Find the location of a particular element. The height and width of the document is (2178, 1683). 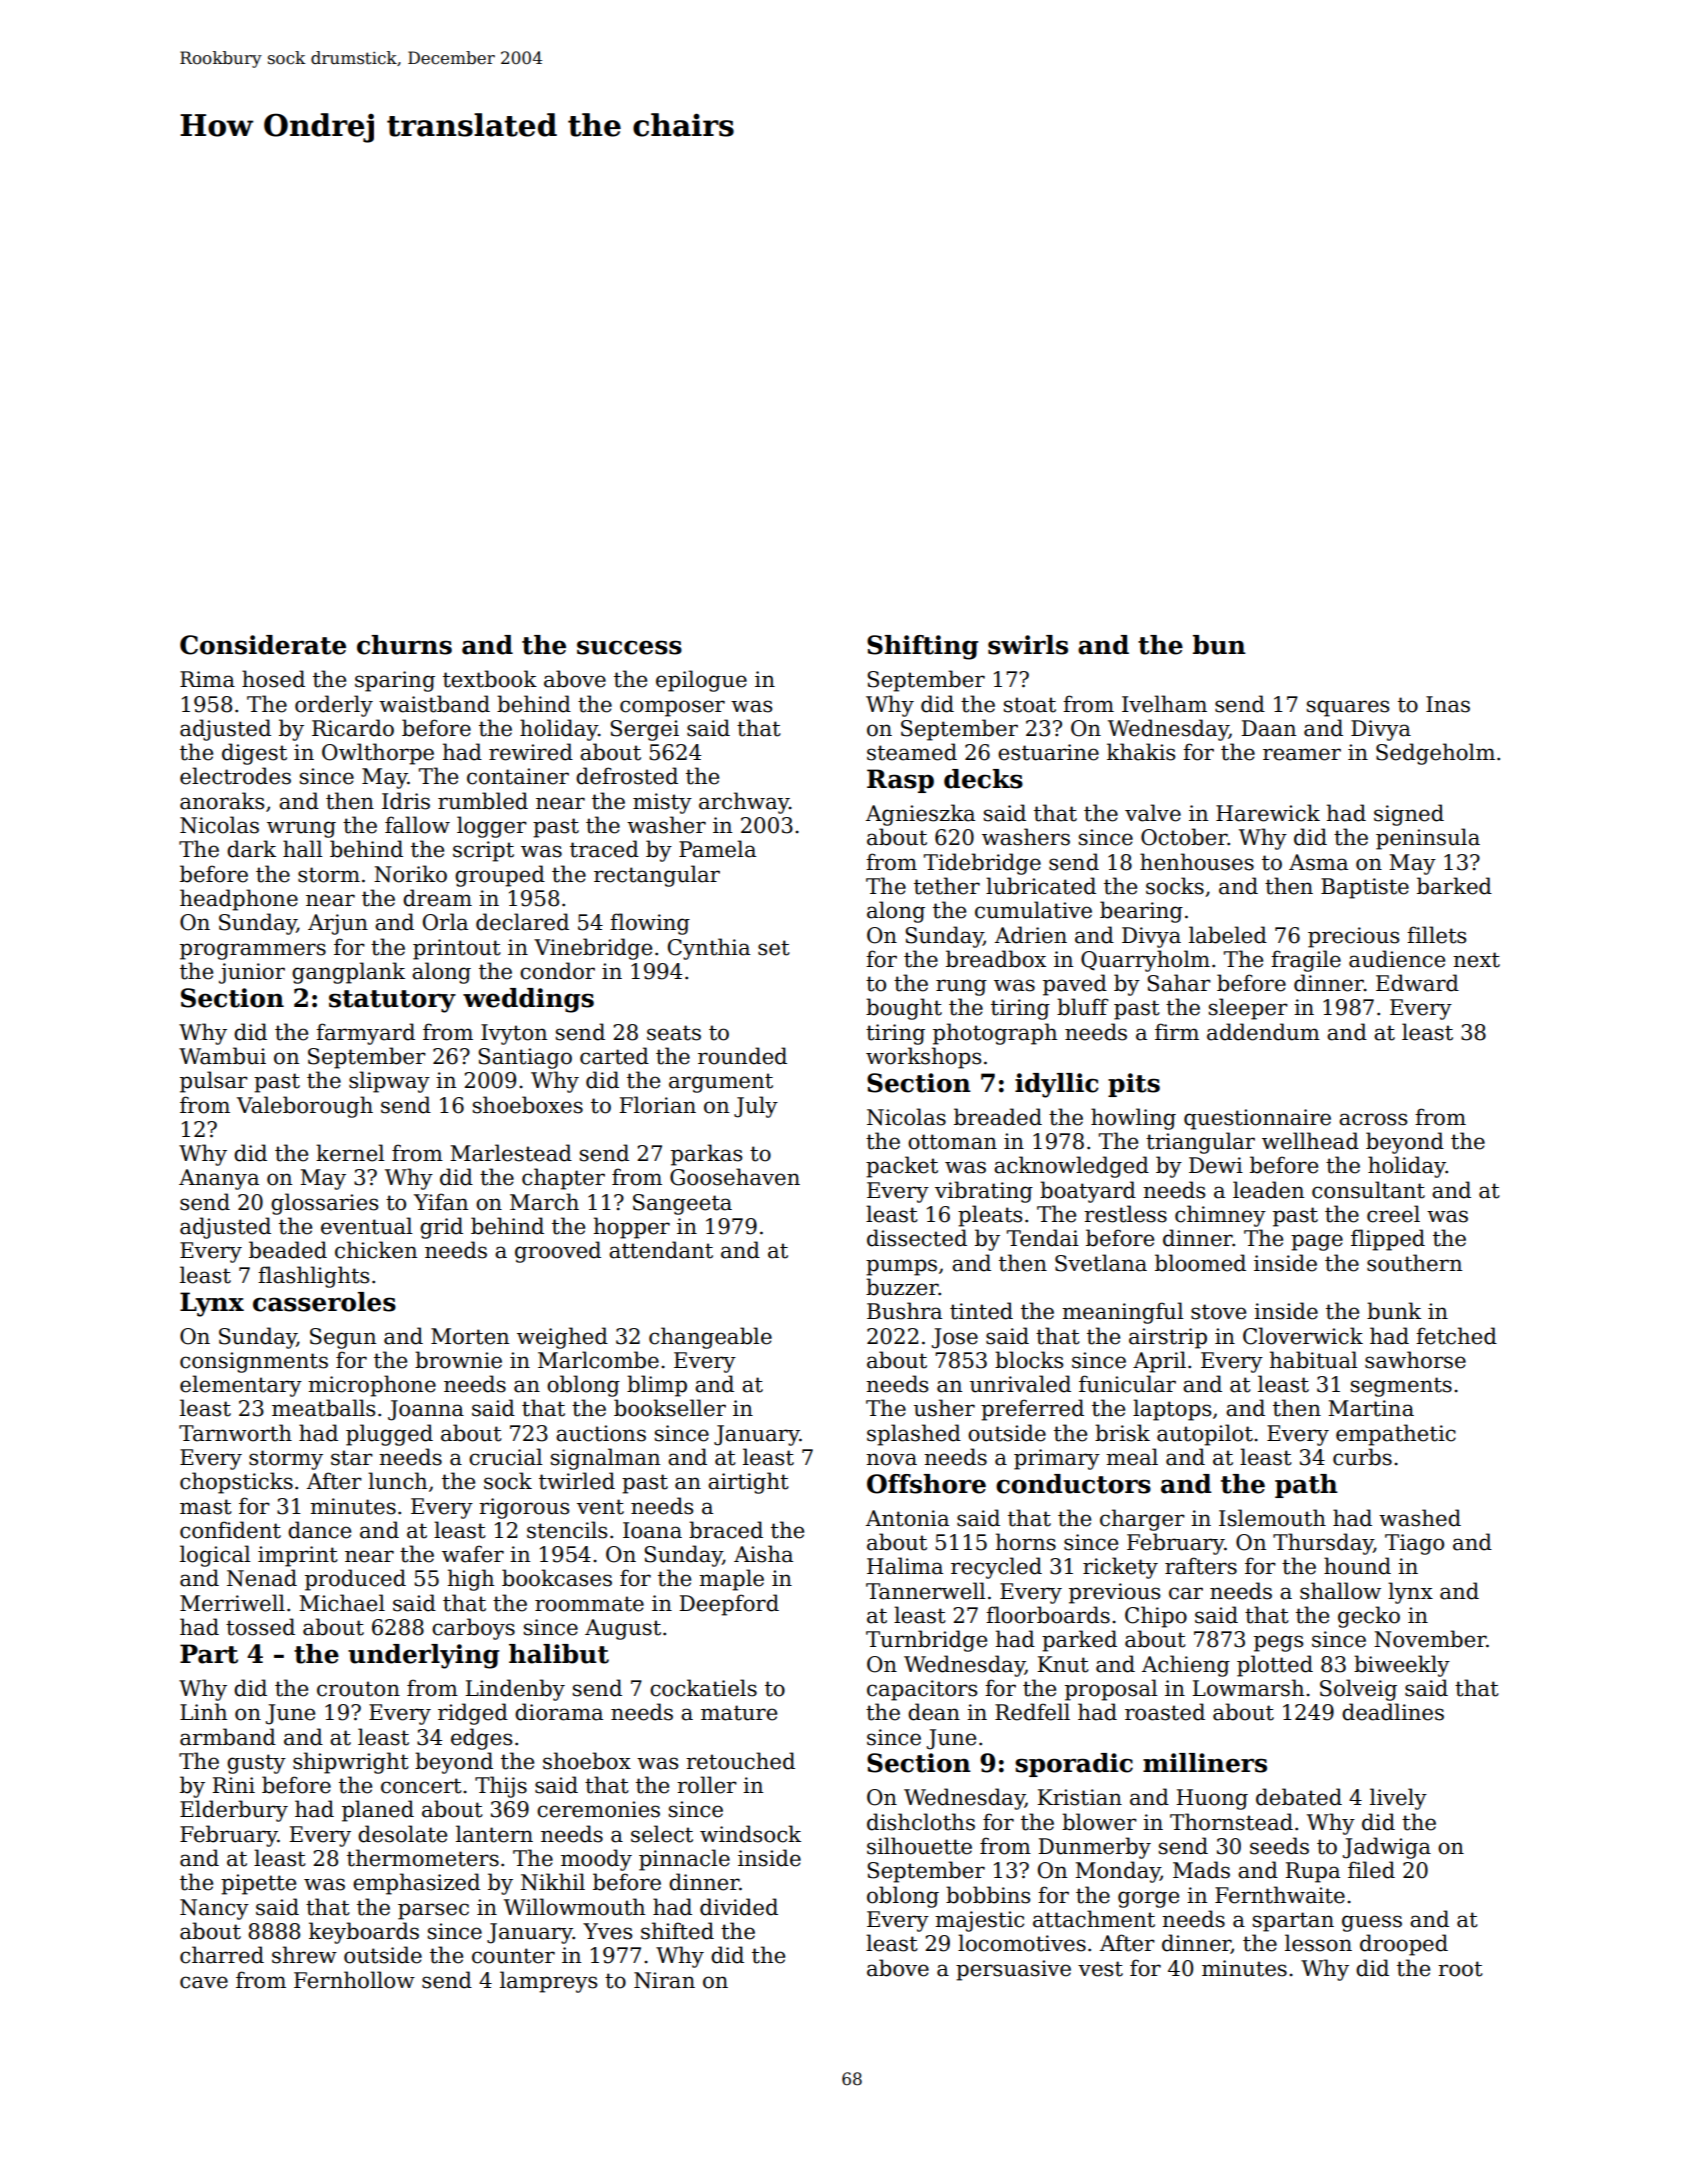

dishcloths is located at coordinates (921, 1822).
